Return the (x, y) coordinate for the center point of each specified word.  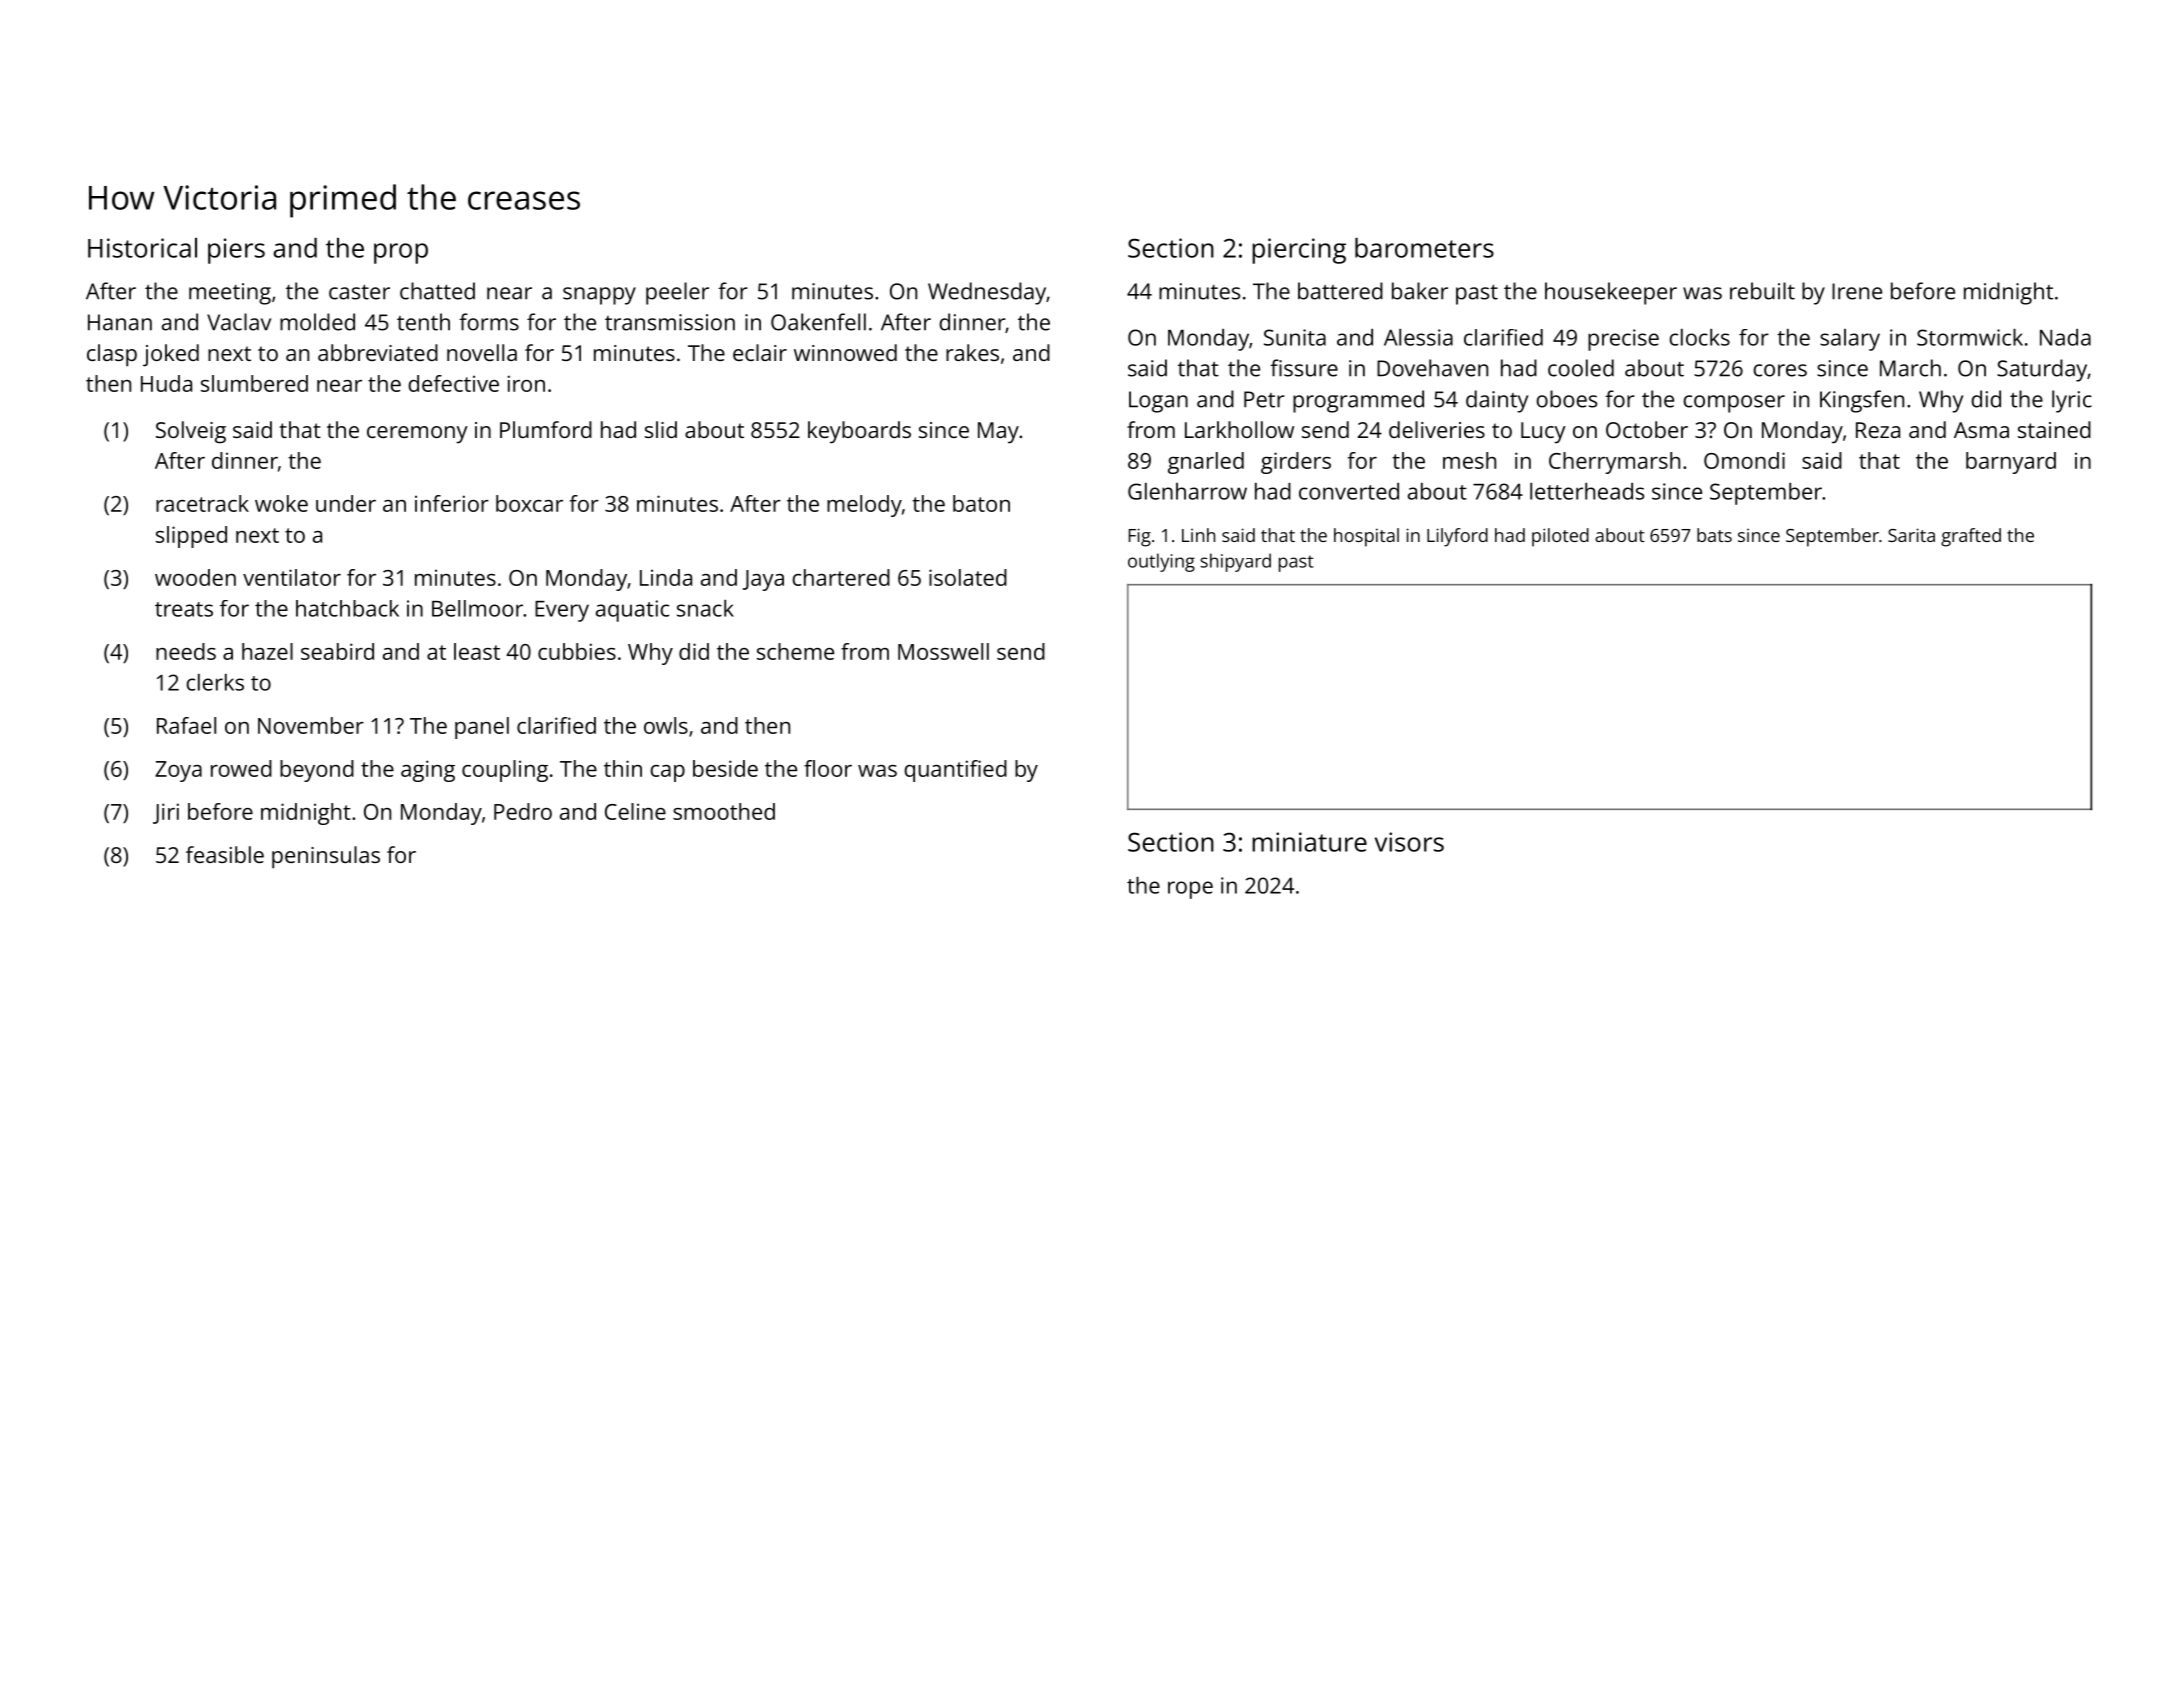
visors (1409, 842)
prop (401, 253)
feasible (225, 854)
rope (1190, 890)
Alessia (1418, 337)
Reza (1878, 430)
